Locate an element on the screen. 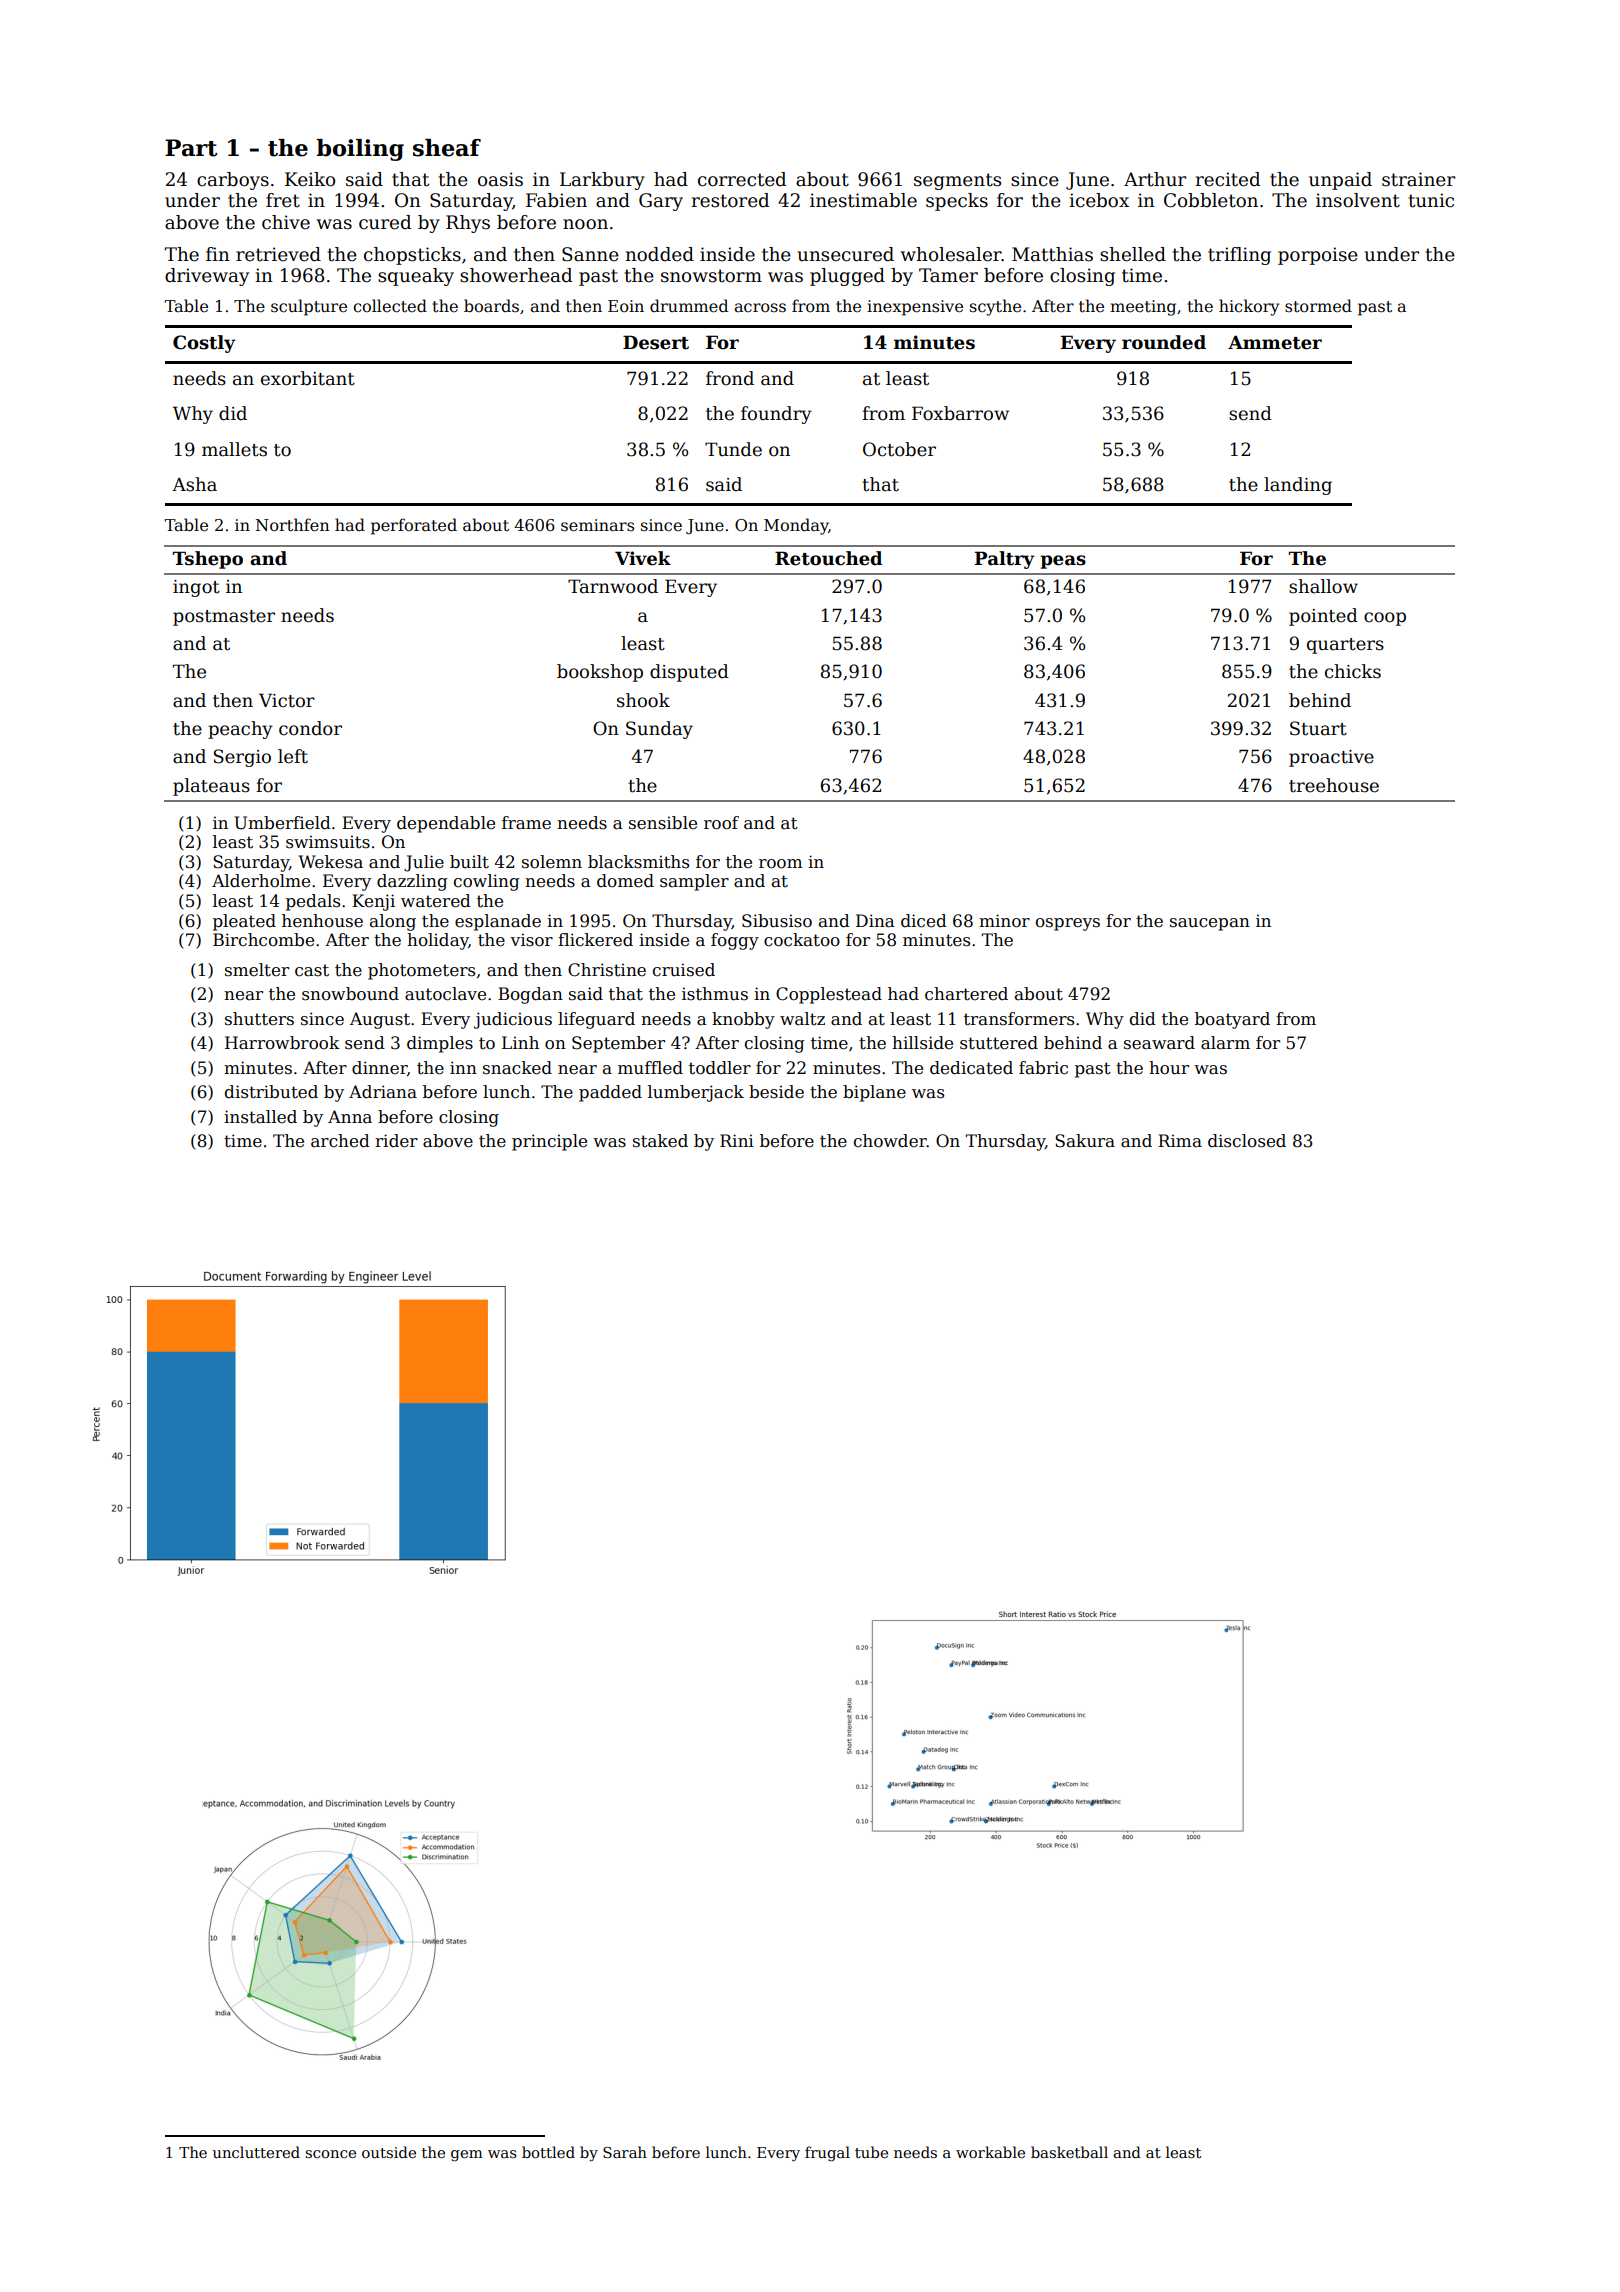 The height and width of the screenshot is (2292, 1620). Rini is located at coordinates (737, 1140).
